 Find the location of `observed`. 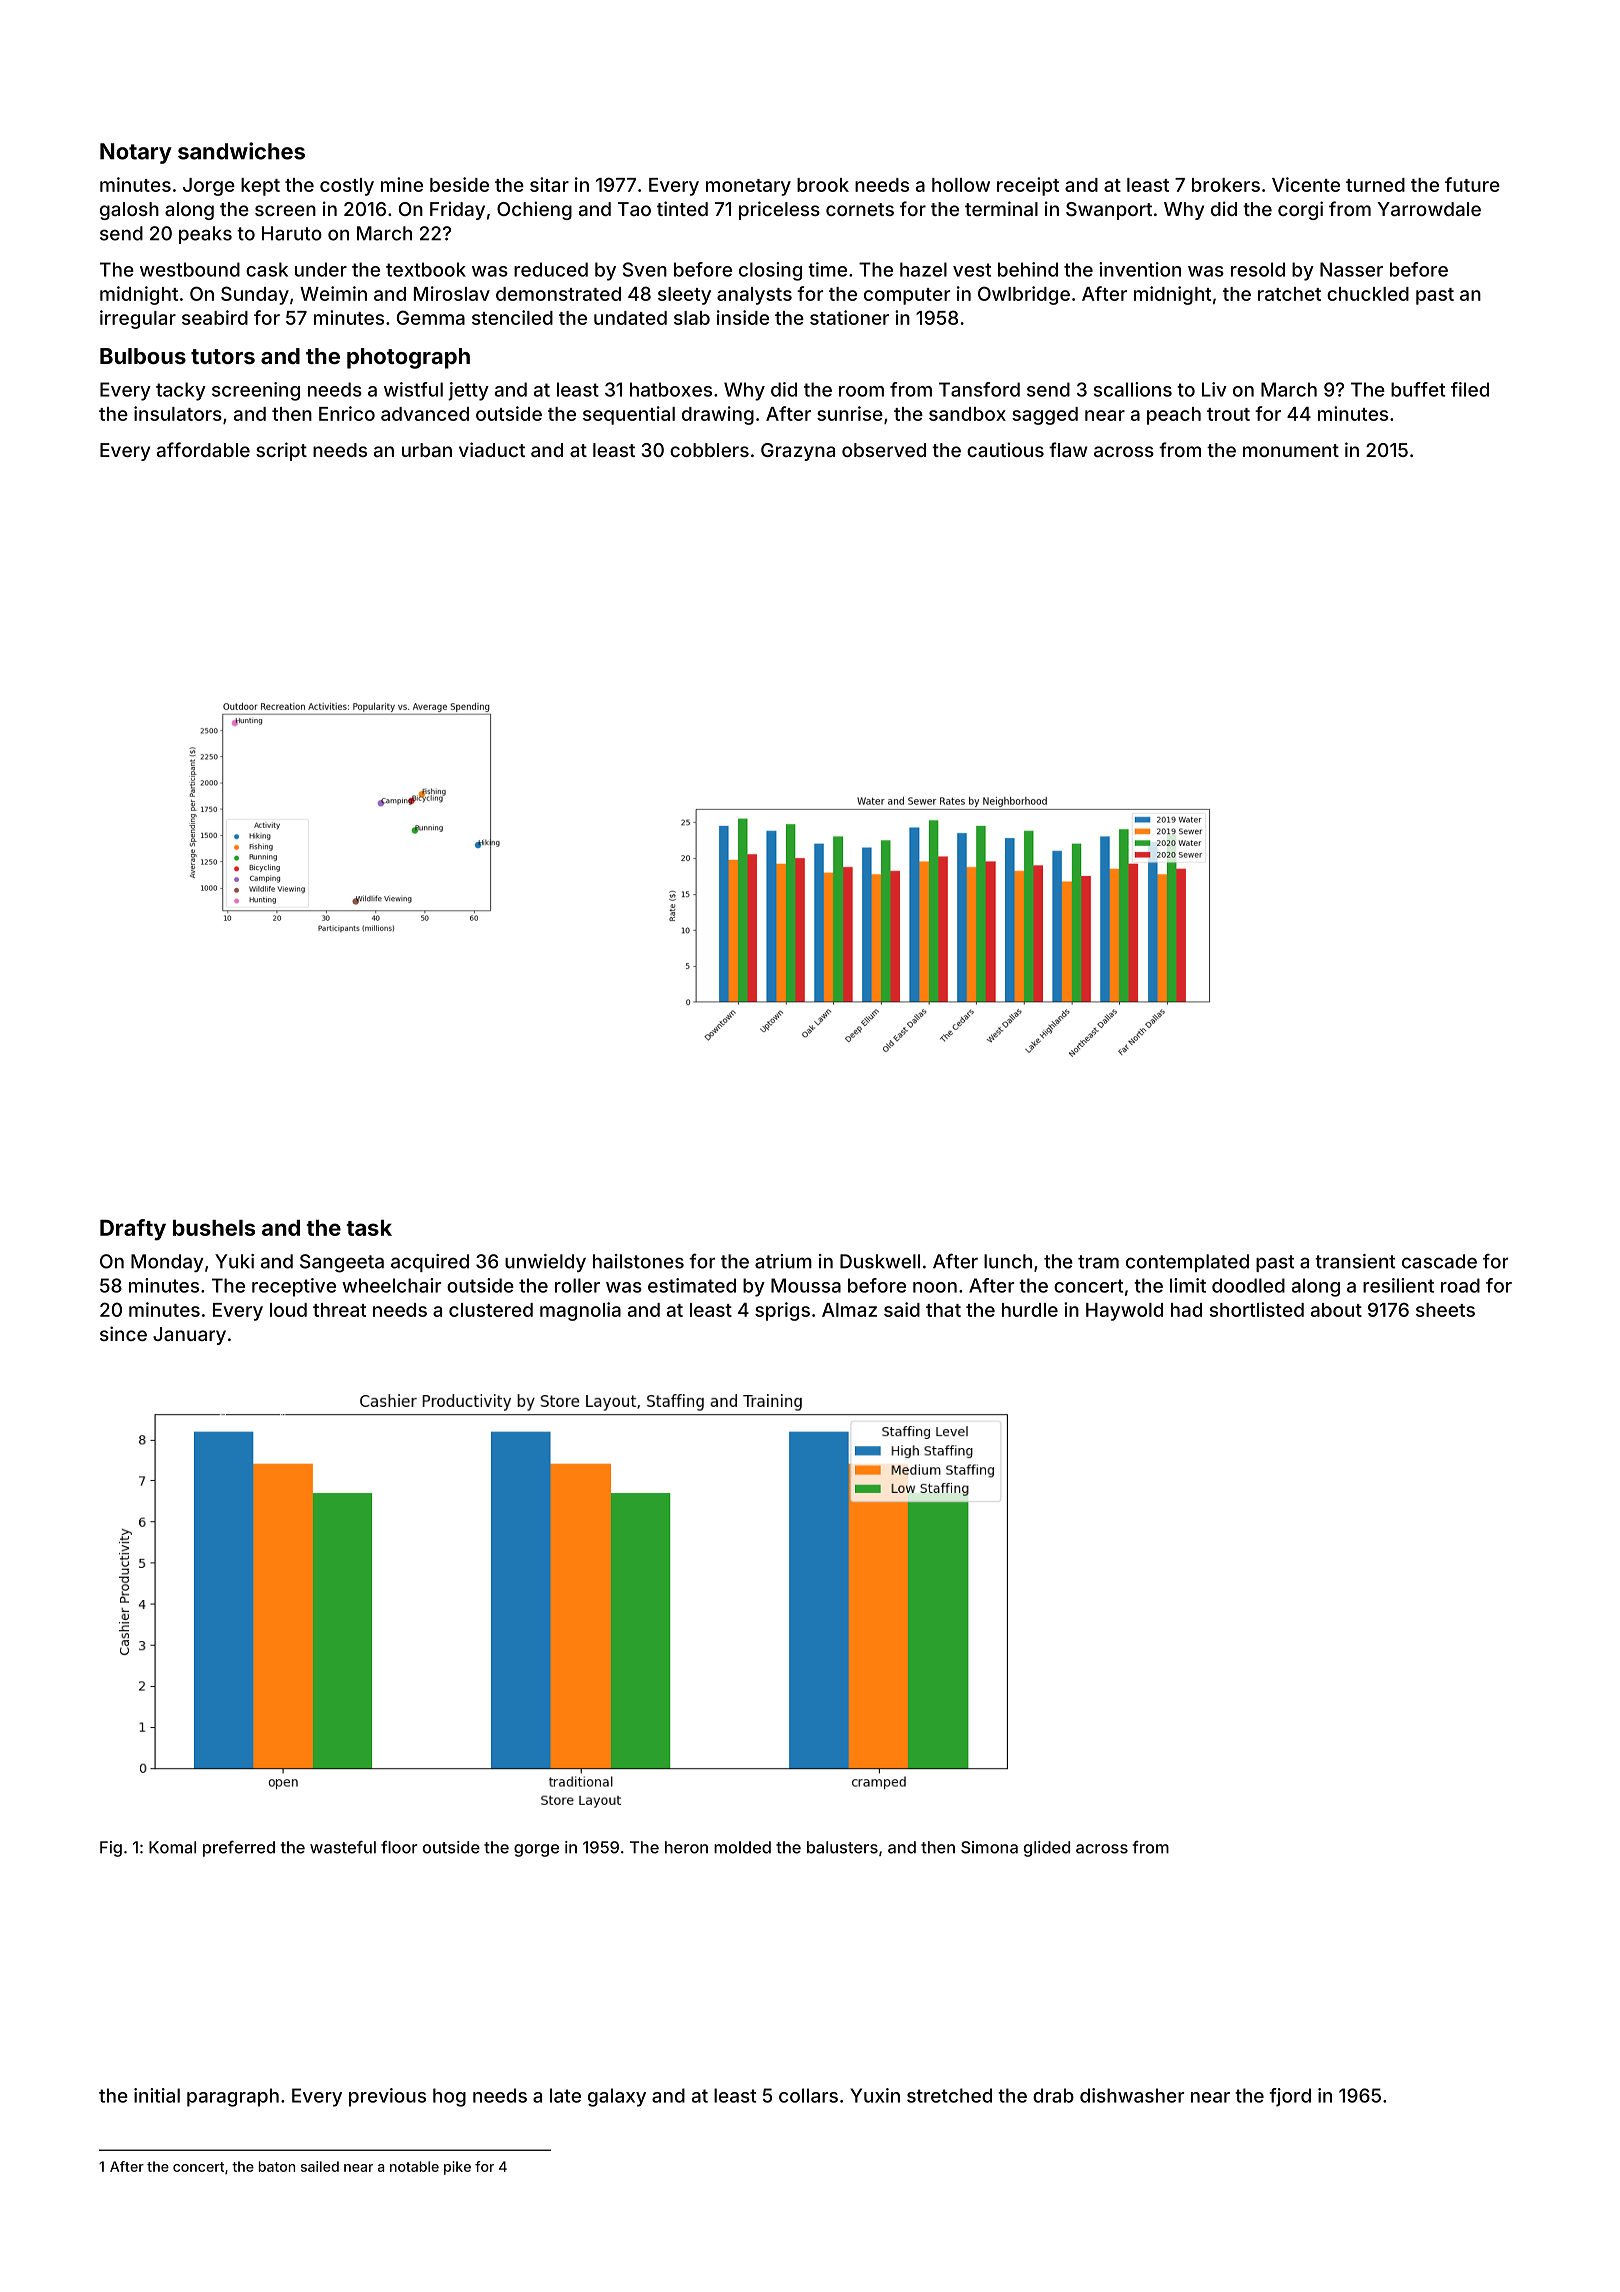

observed is located at coordinates (884, 450).
